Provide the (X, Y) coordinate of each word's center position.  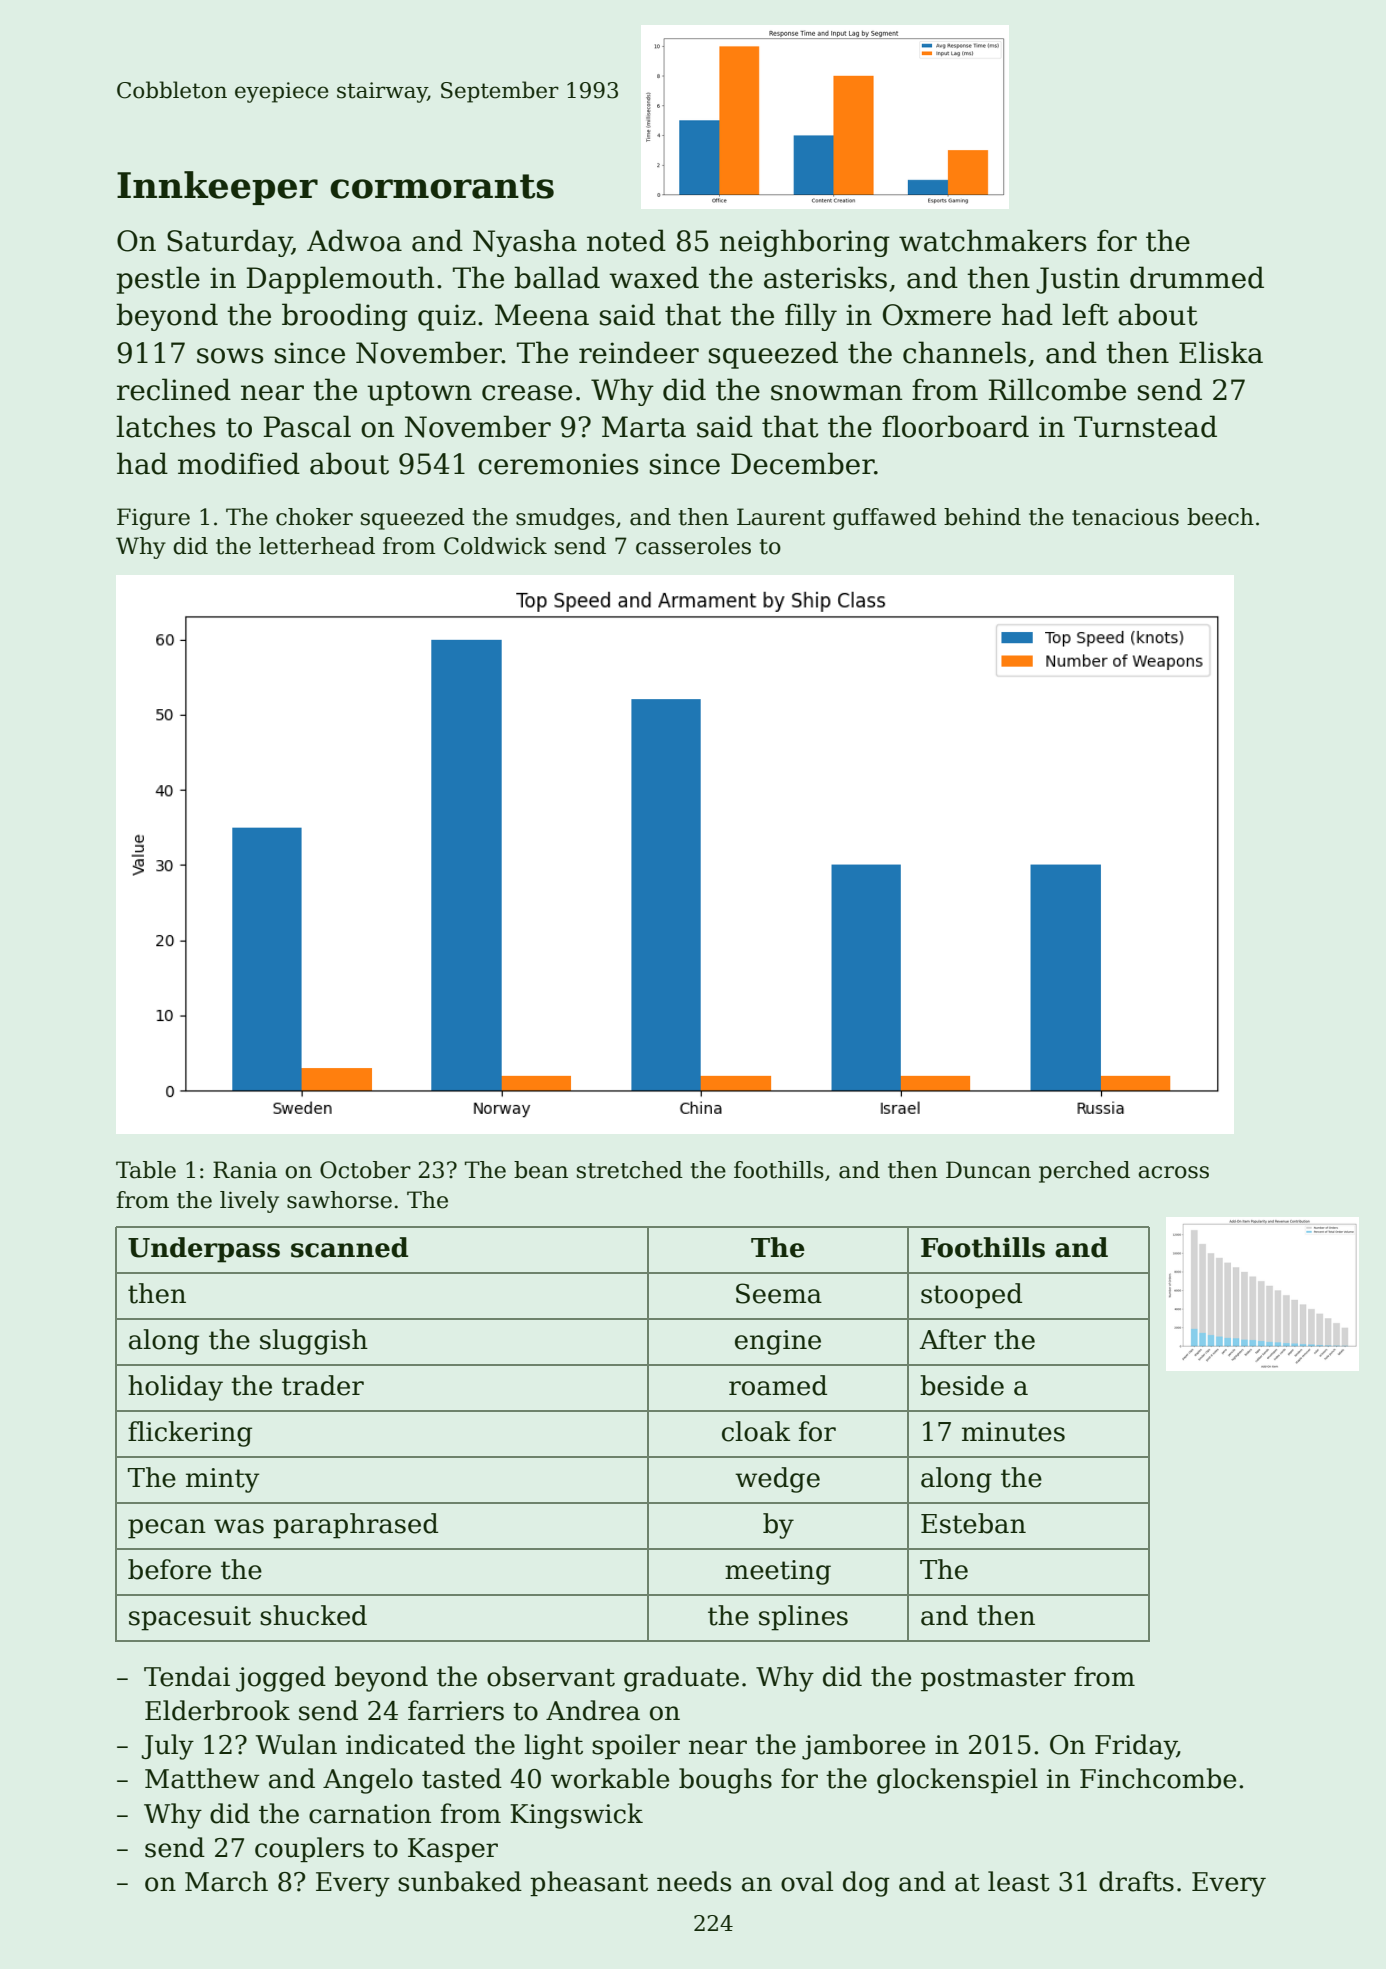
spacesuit (190, 1618)
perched (1084, 1172)
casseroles (693, 546)
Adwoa (354, 240)
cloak (756, 1431)
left (1085, 314)
